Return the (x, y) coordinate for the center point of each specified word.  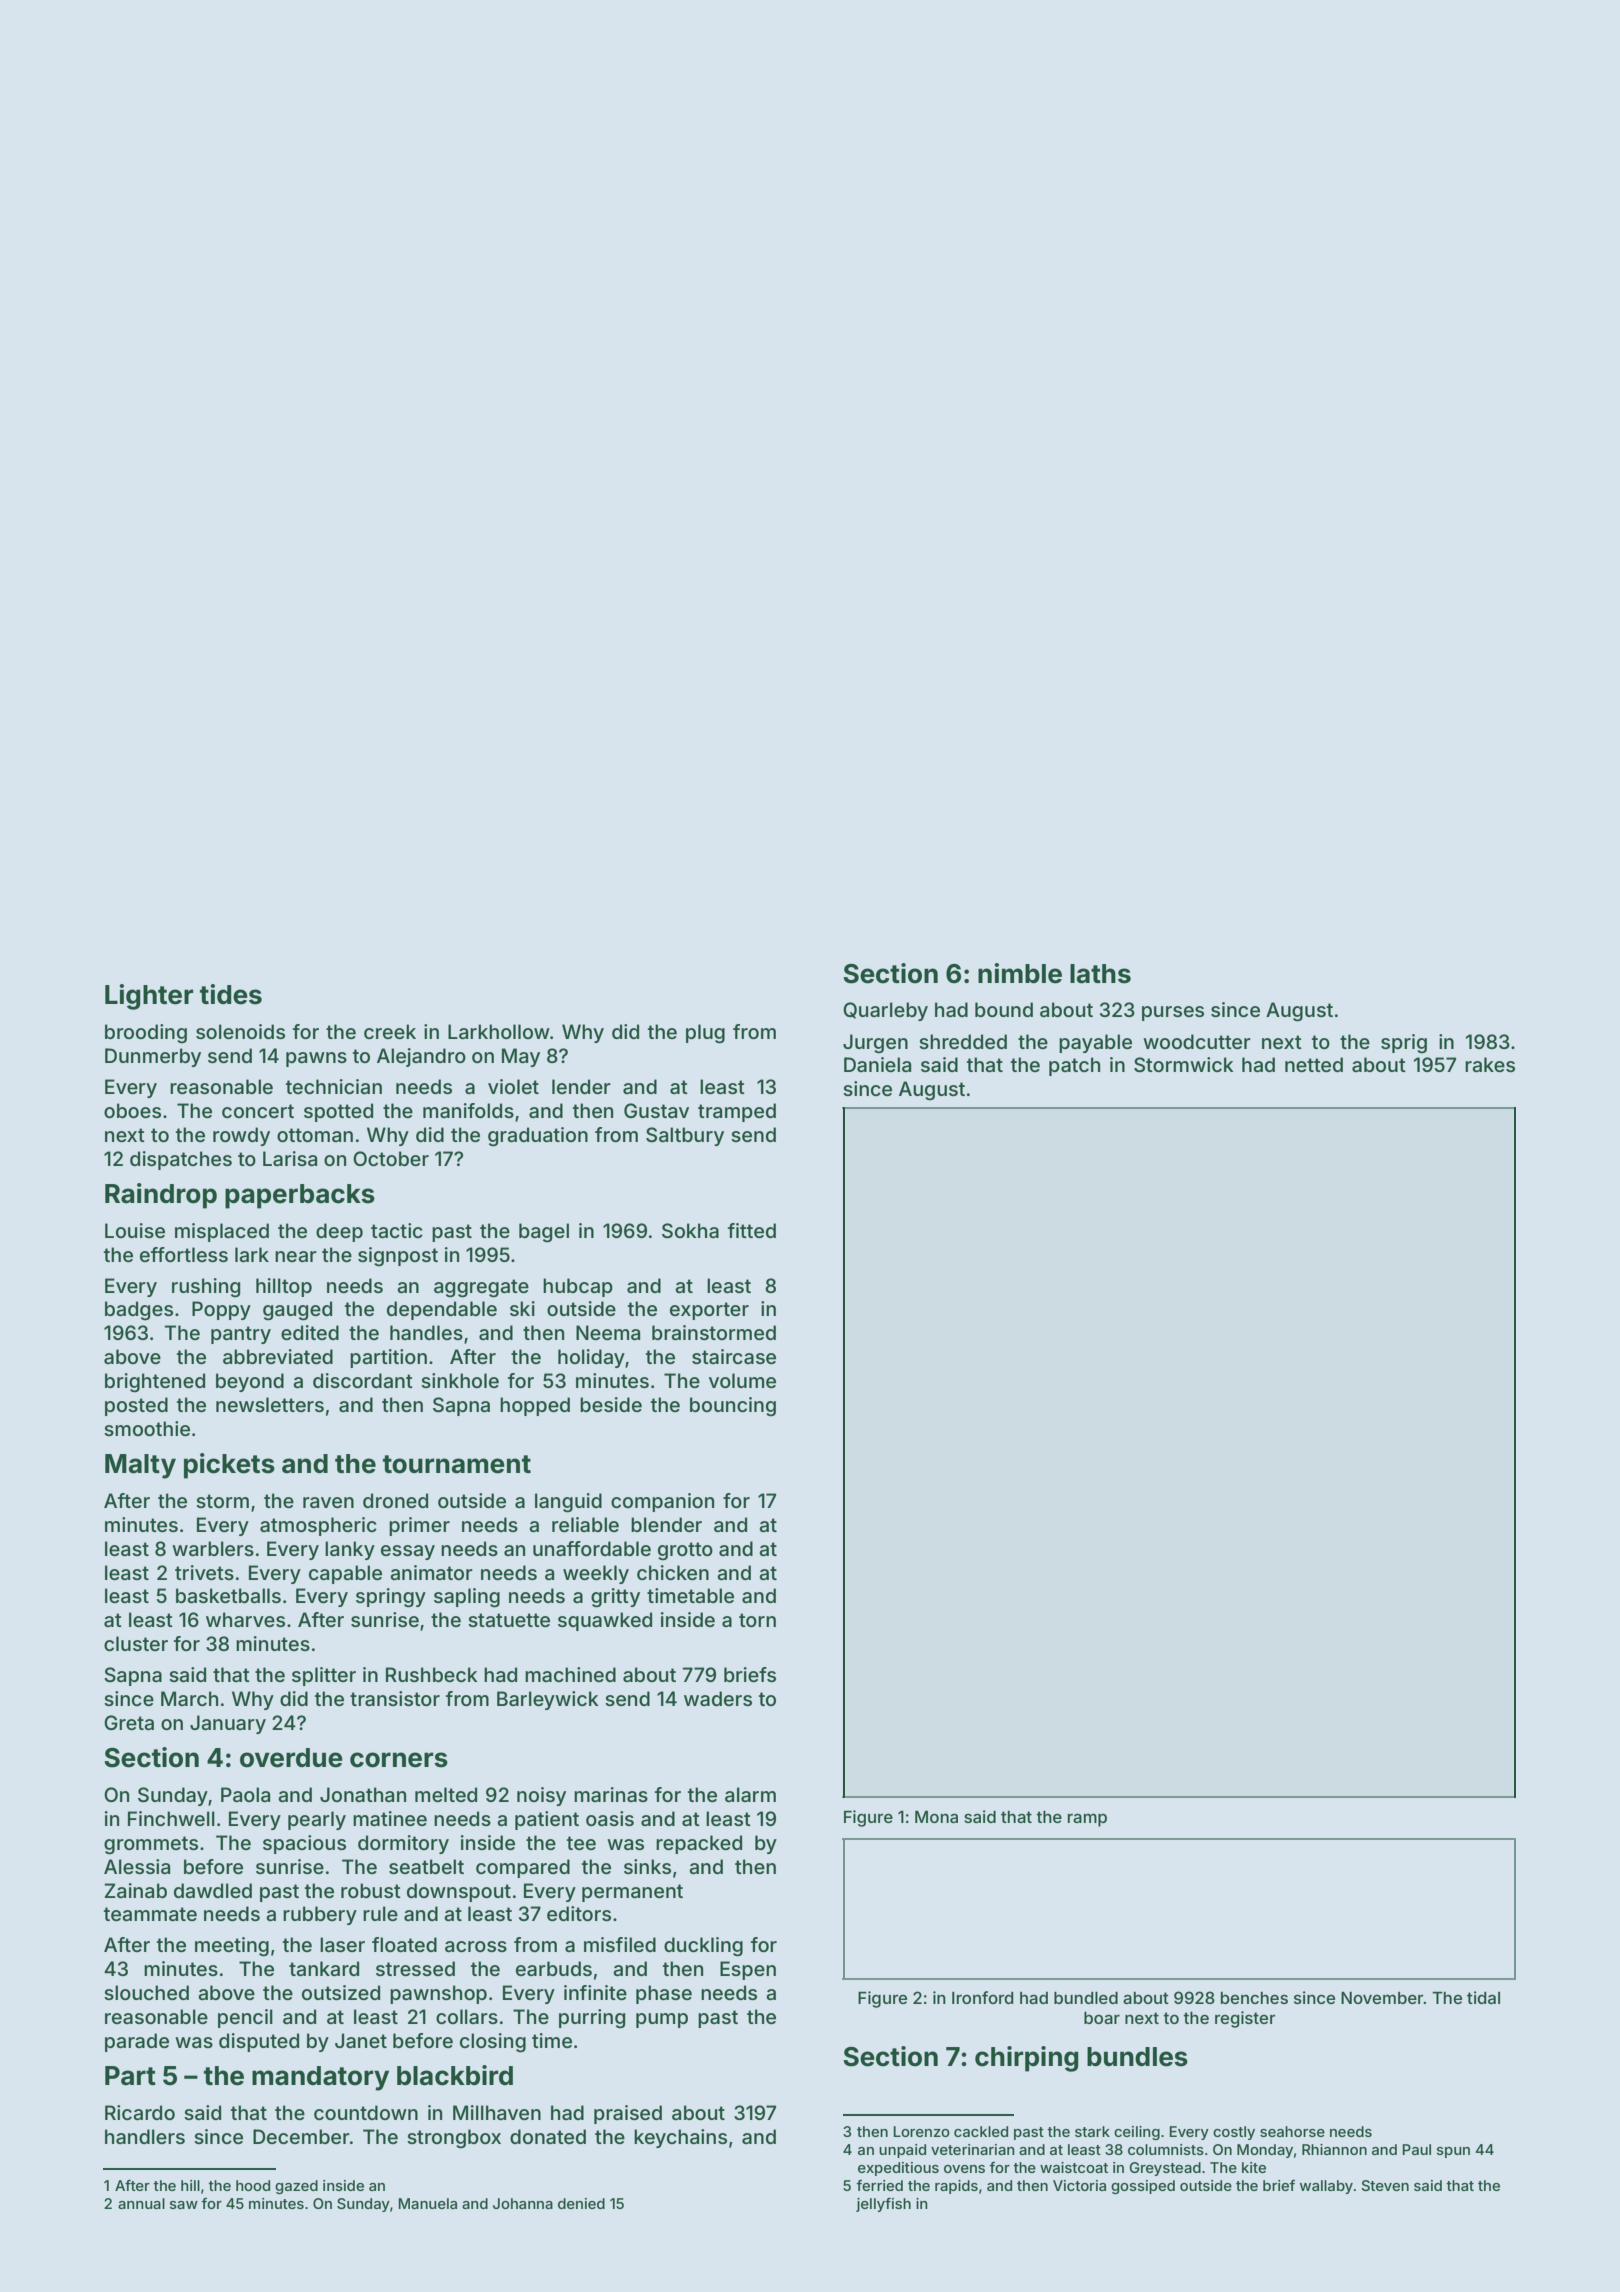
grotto (685, 1551)
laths (1100, 974)
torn (757, 1620)
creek (390, 1031)
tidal (1483, 1997)
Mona (936, 1817)
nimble (1020, 973)
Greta (129, 1722)
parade (137, 2042)
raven (328, 1502)
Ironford (983, 1997)
